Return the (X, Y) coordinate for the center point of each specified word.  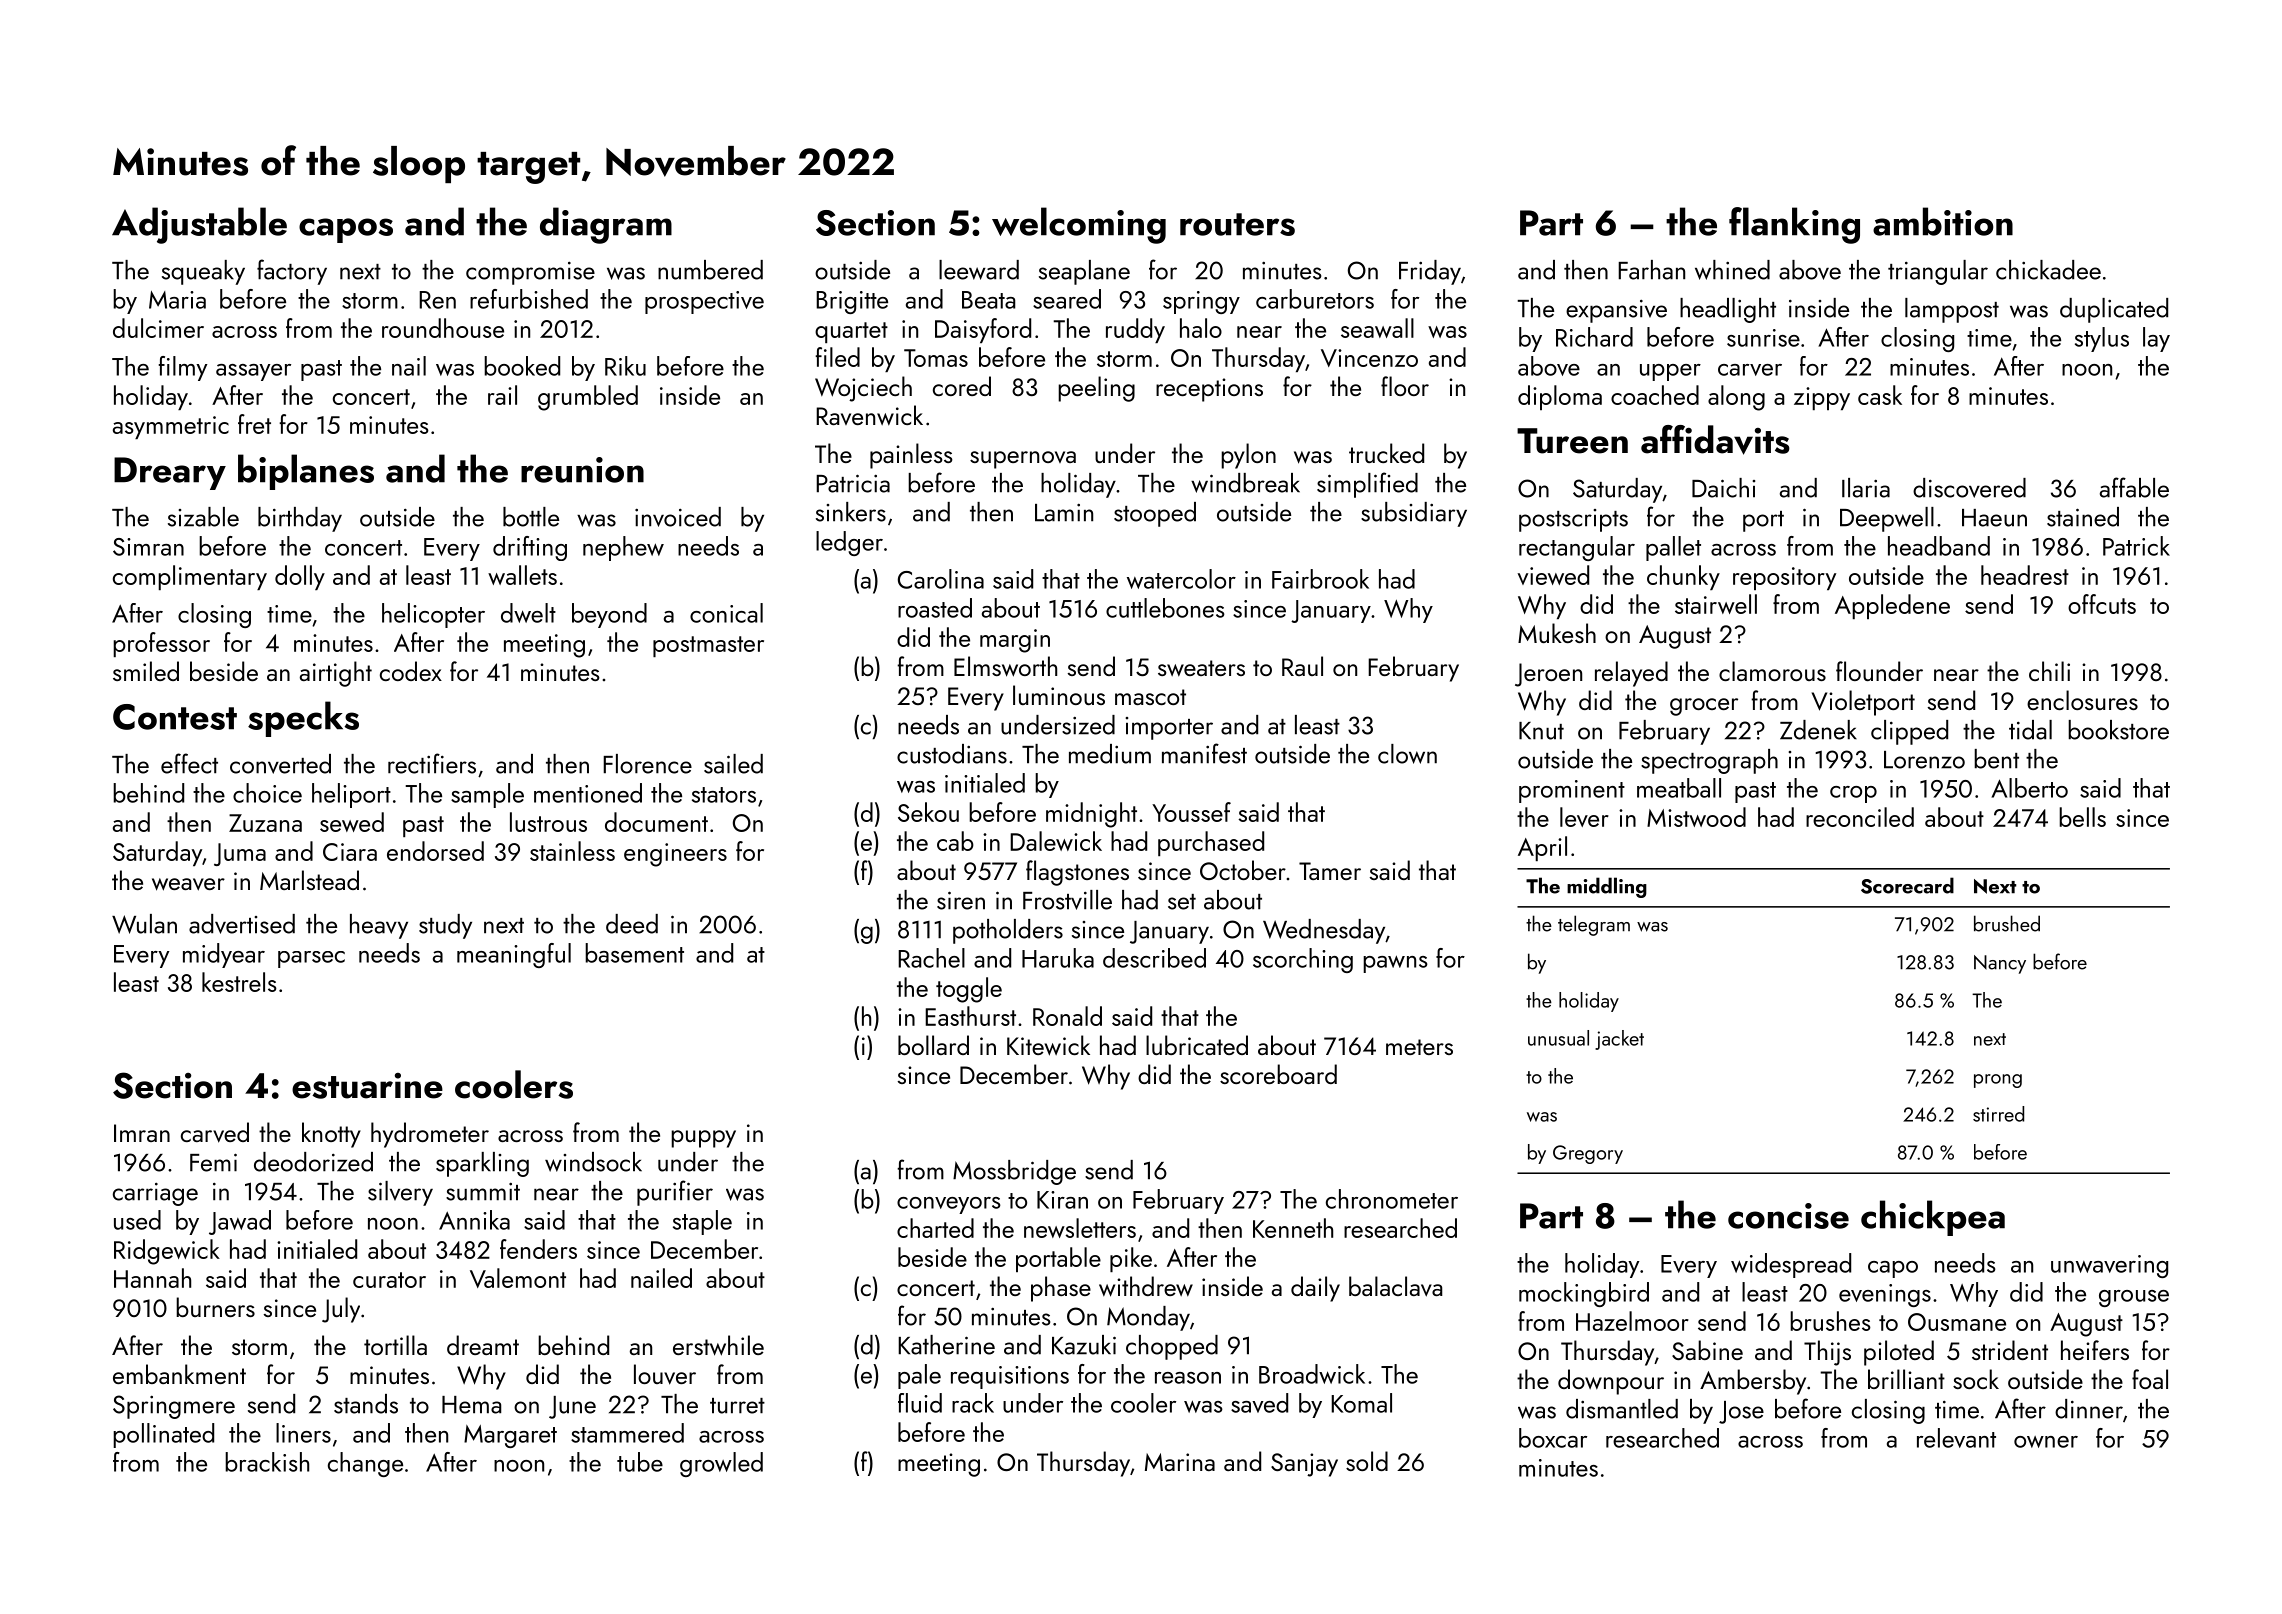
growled (721, 1464)
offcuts (2102, 604)
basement (634, 953)
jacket (1619, 1040)
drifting (530, 548)
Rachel (931, 958)
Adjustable (199, 225)
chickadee (2048, 270)
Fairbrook (1320, 579)
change (365, 1464)
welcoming (1079, 225)
